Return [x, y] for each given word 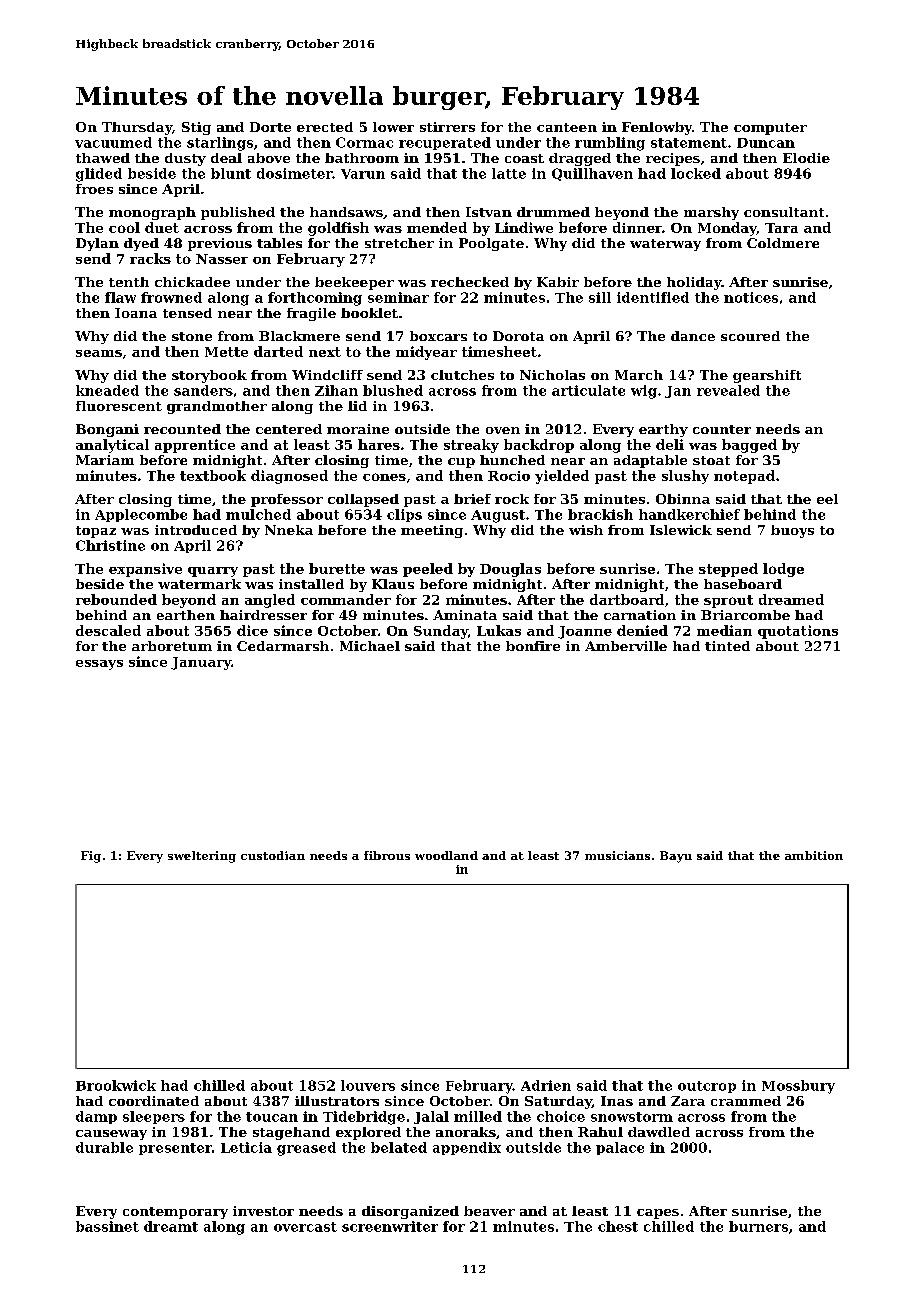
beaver [489, 1211]
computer [770, 129]
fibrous [387, 855]
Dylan [97, 244]
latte [509, 173]
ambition [814, 855]
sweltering [202, 857]
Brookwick [116, 1085]
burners [758, 1226]
